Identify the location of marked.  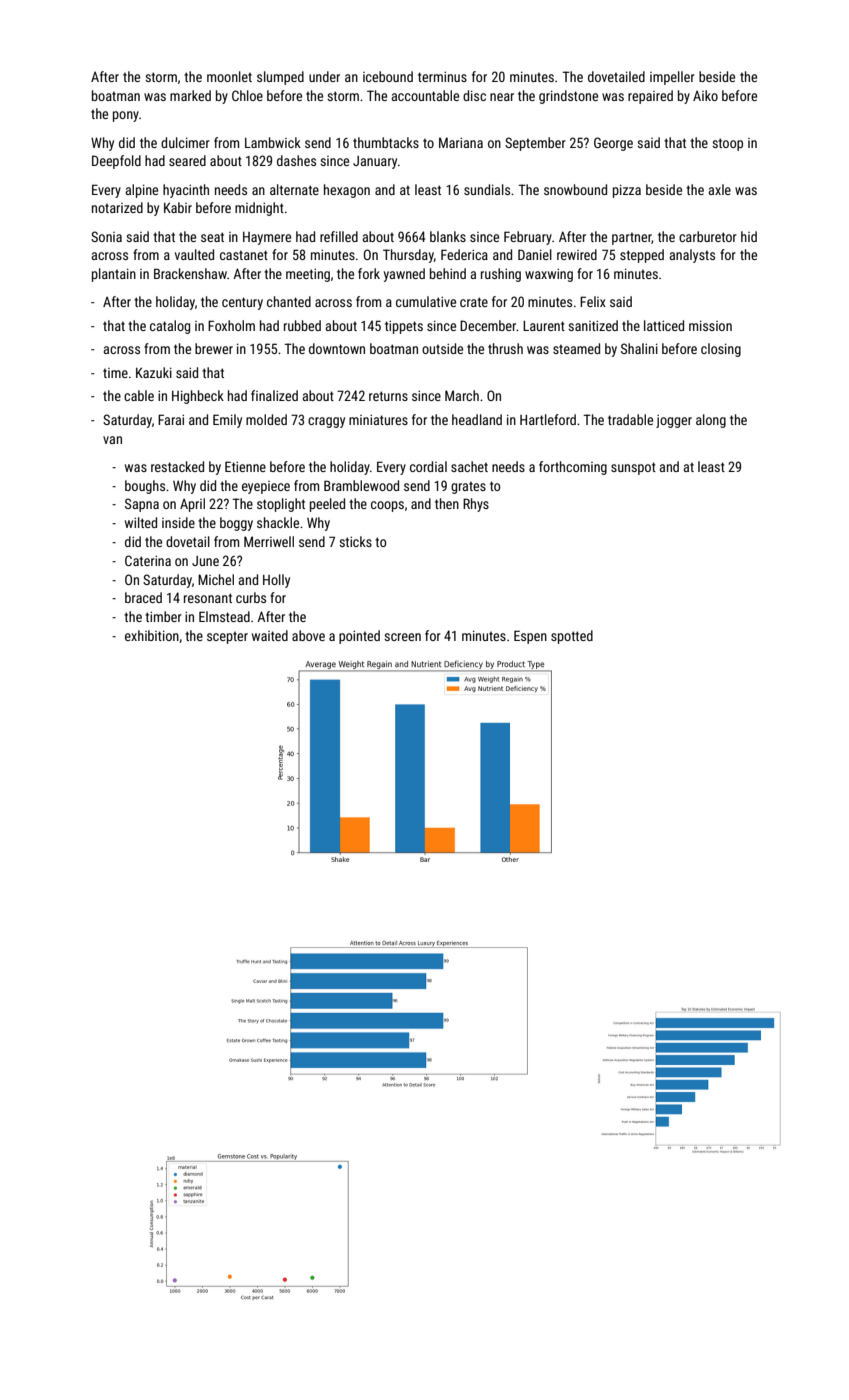
(190, 95).
